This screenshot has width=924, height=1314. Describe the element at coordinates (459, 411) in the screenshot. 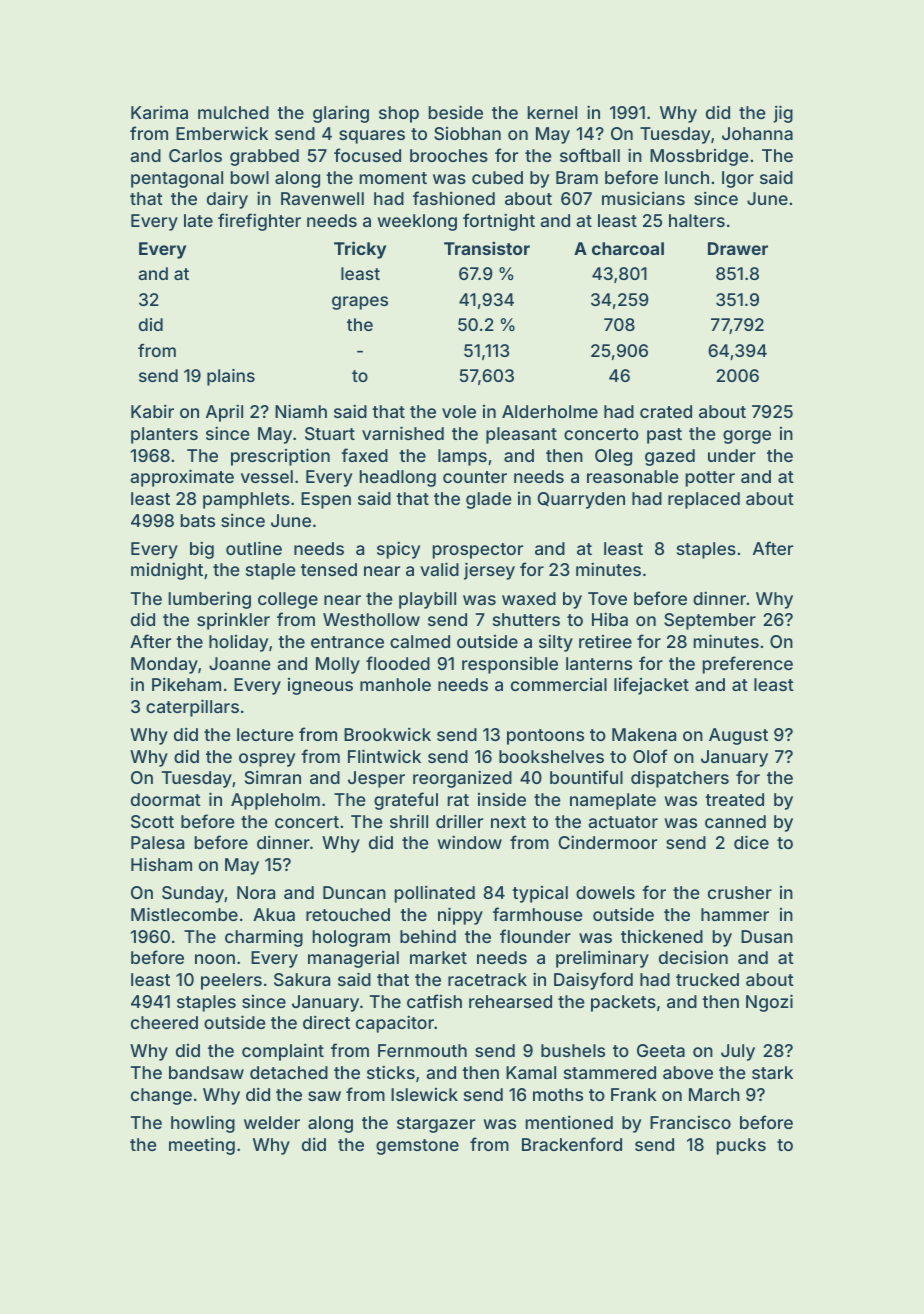

I see `vole` at that location.
